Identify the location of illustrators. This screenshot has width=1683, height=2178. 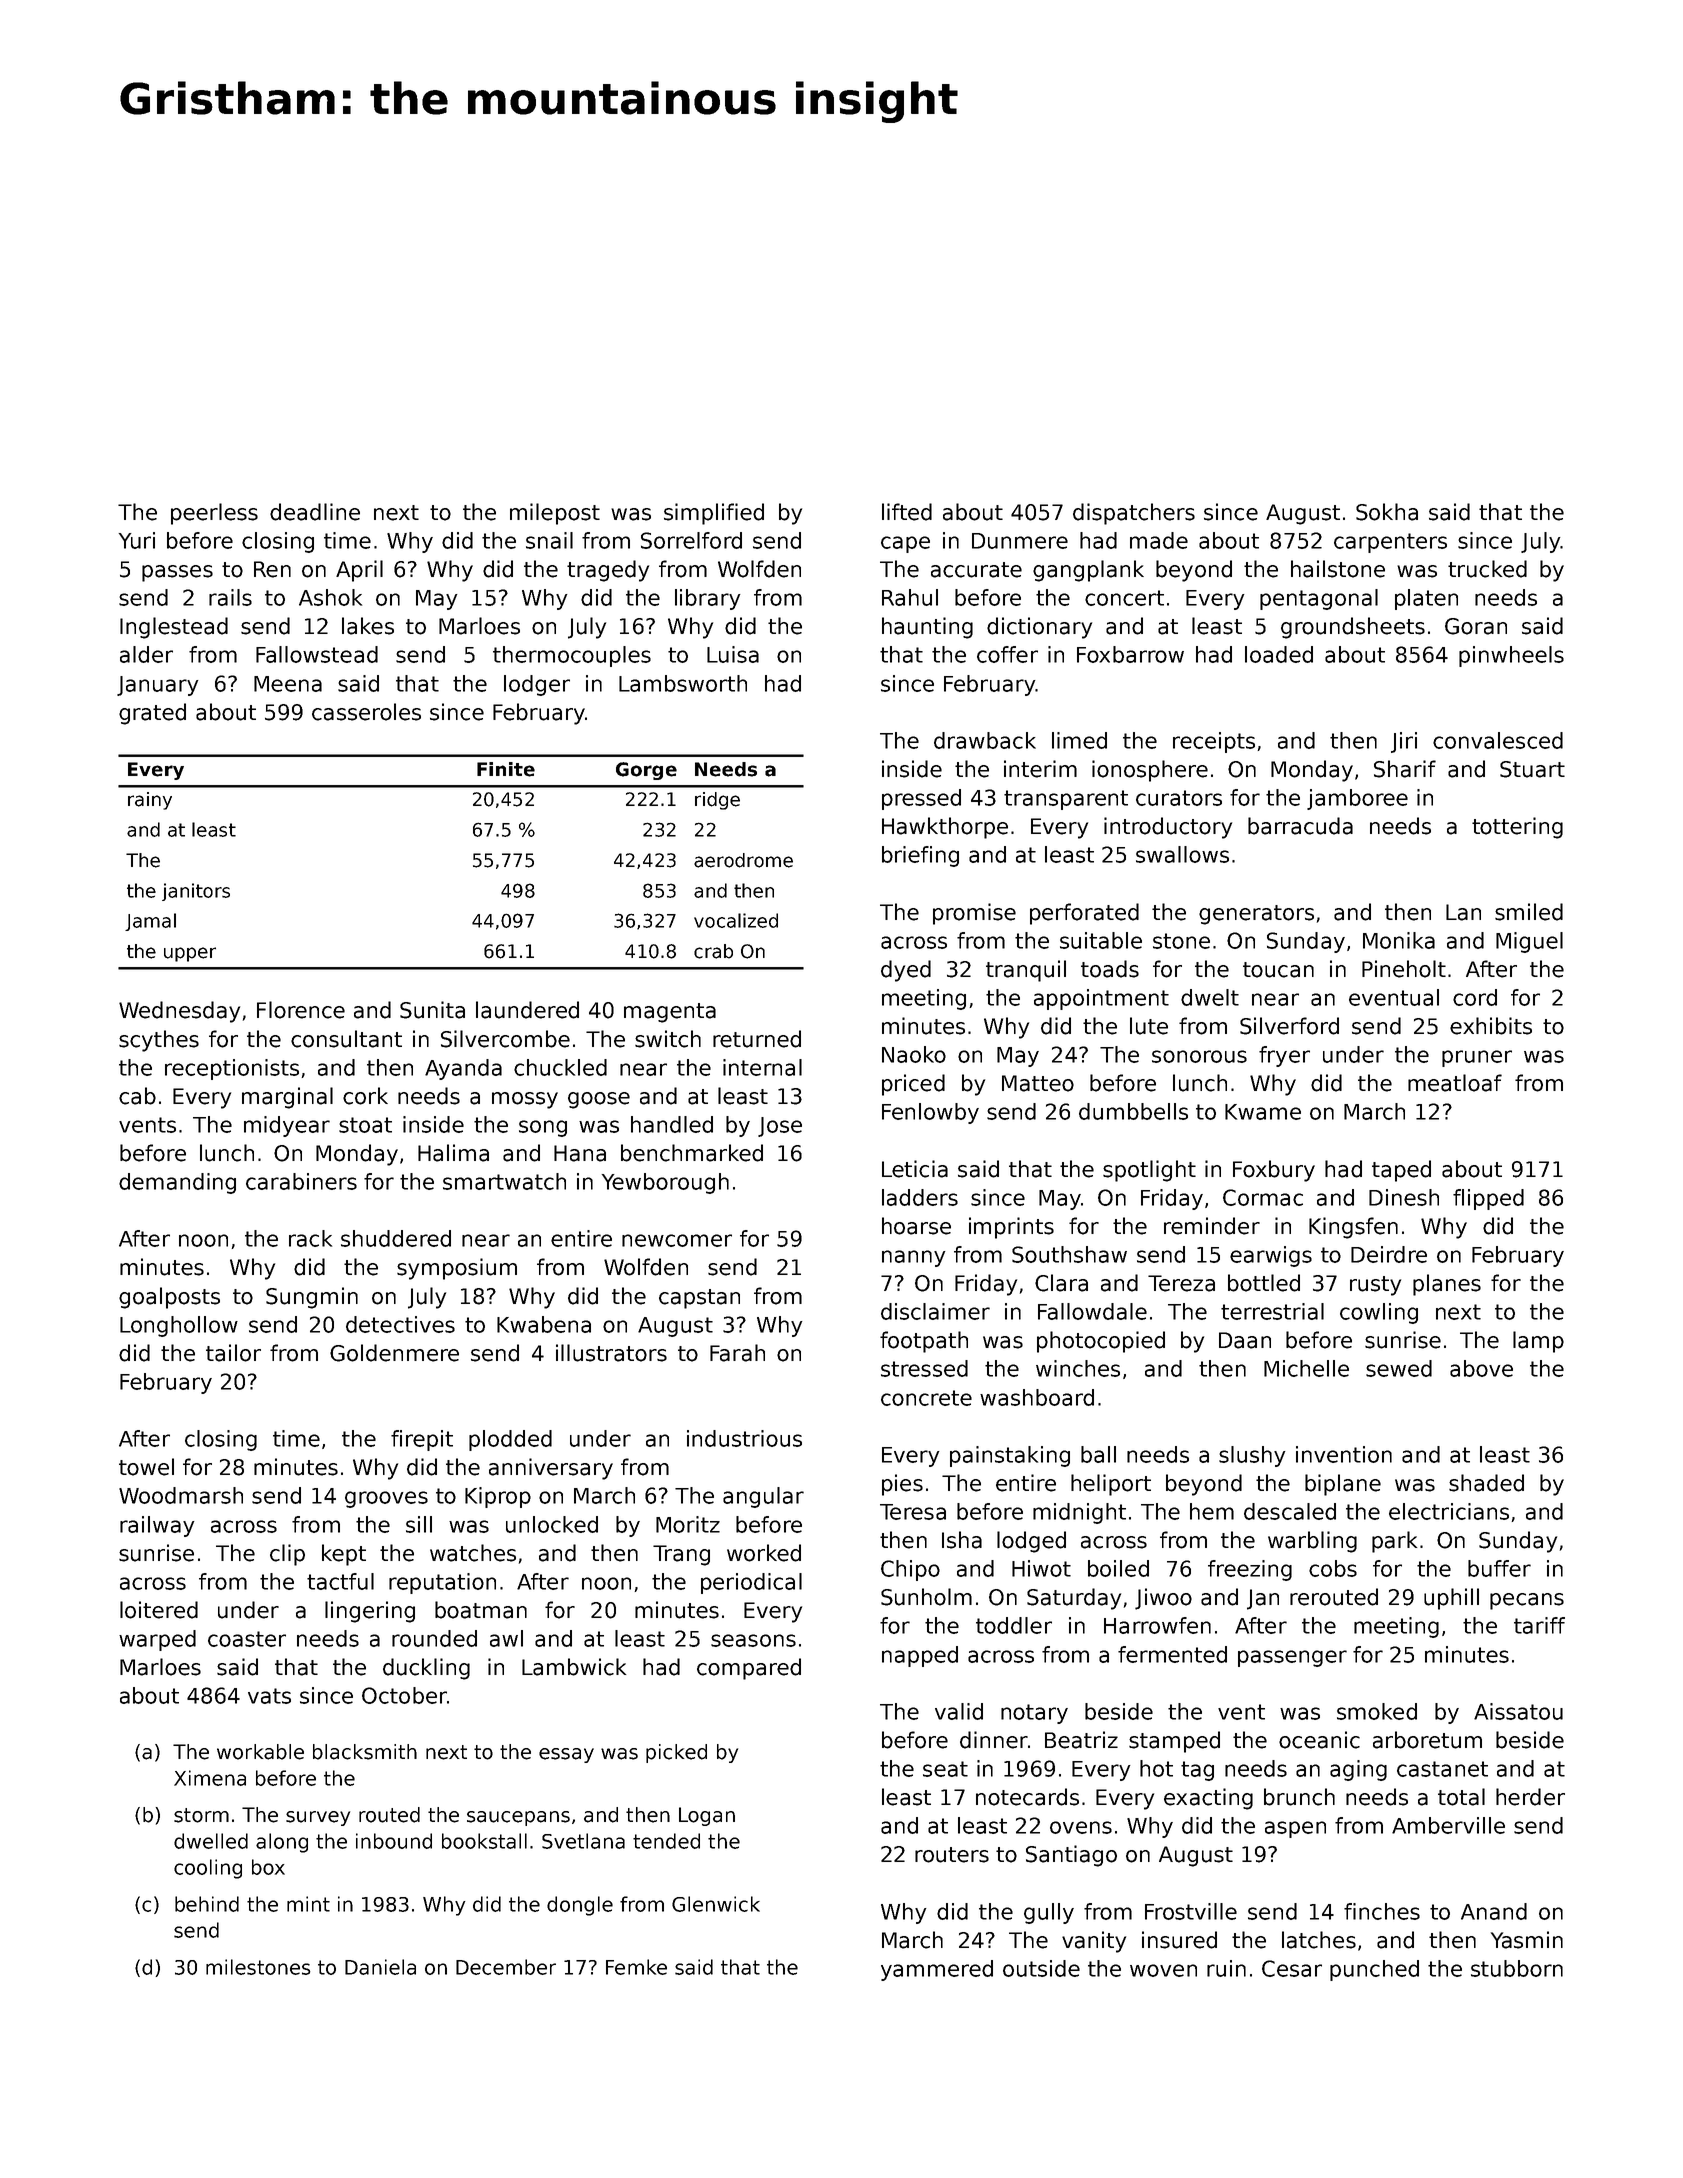
(611, 1353).
